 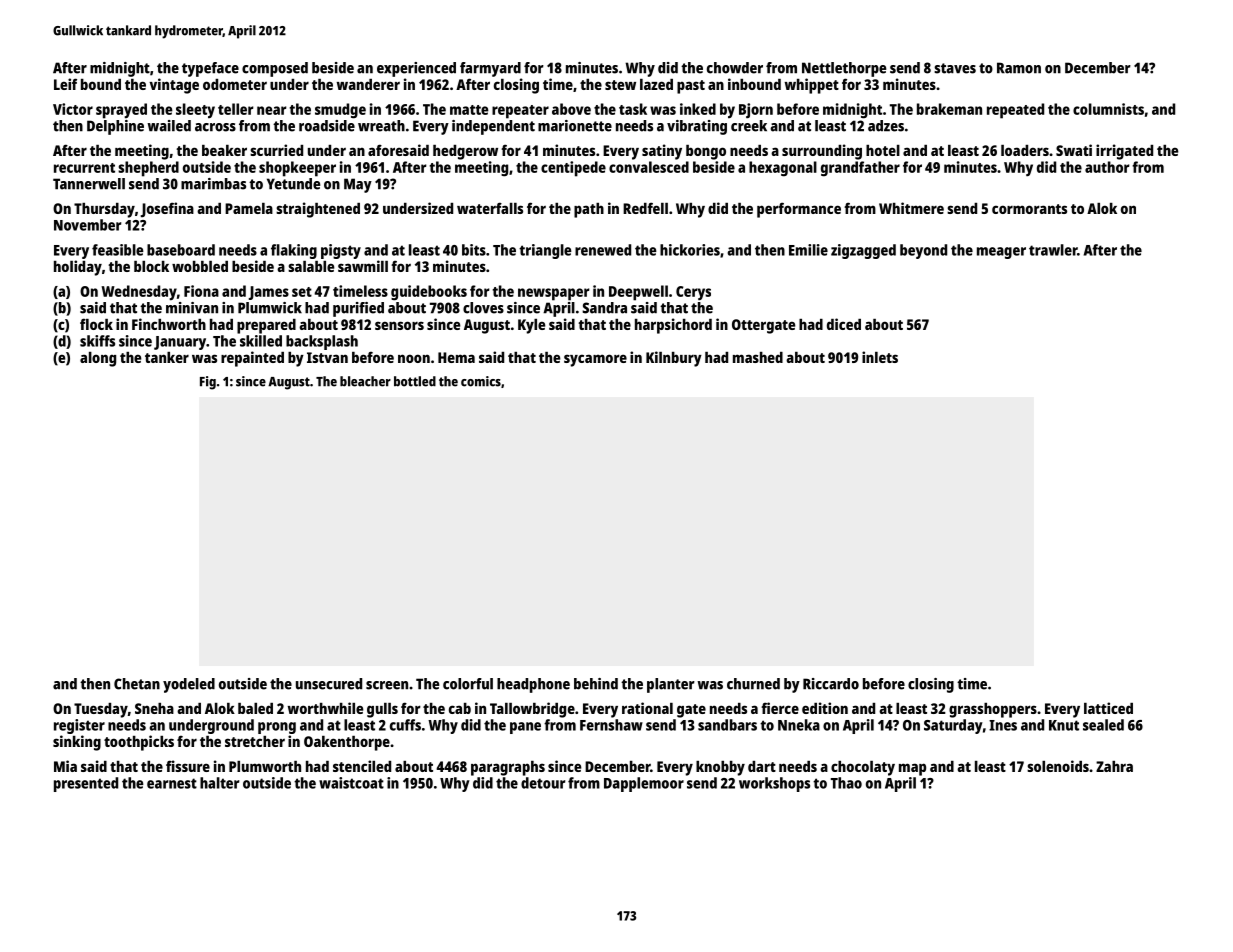 I want to click on Swati, so click(x=1074, y=150).
